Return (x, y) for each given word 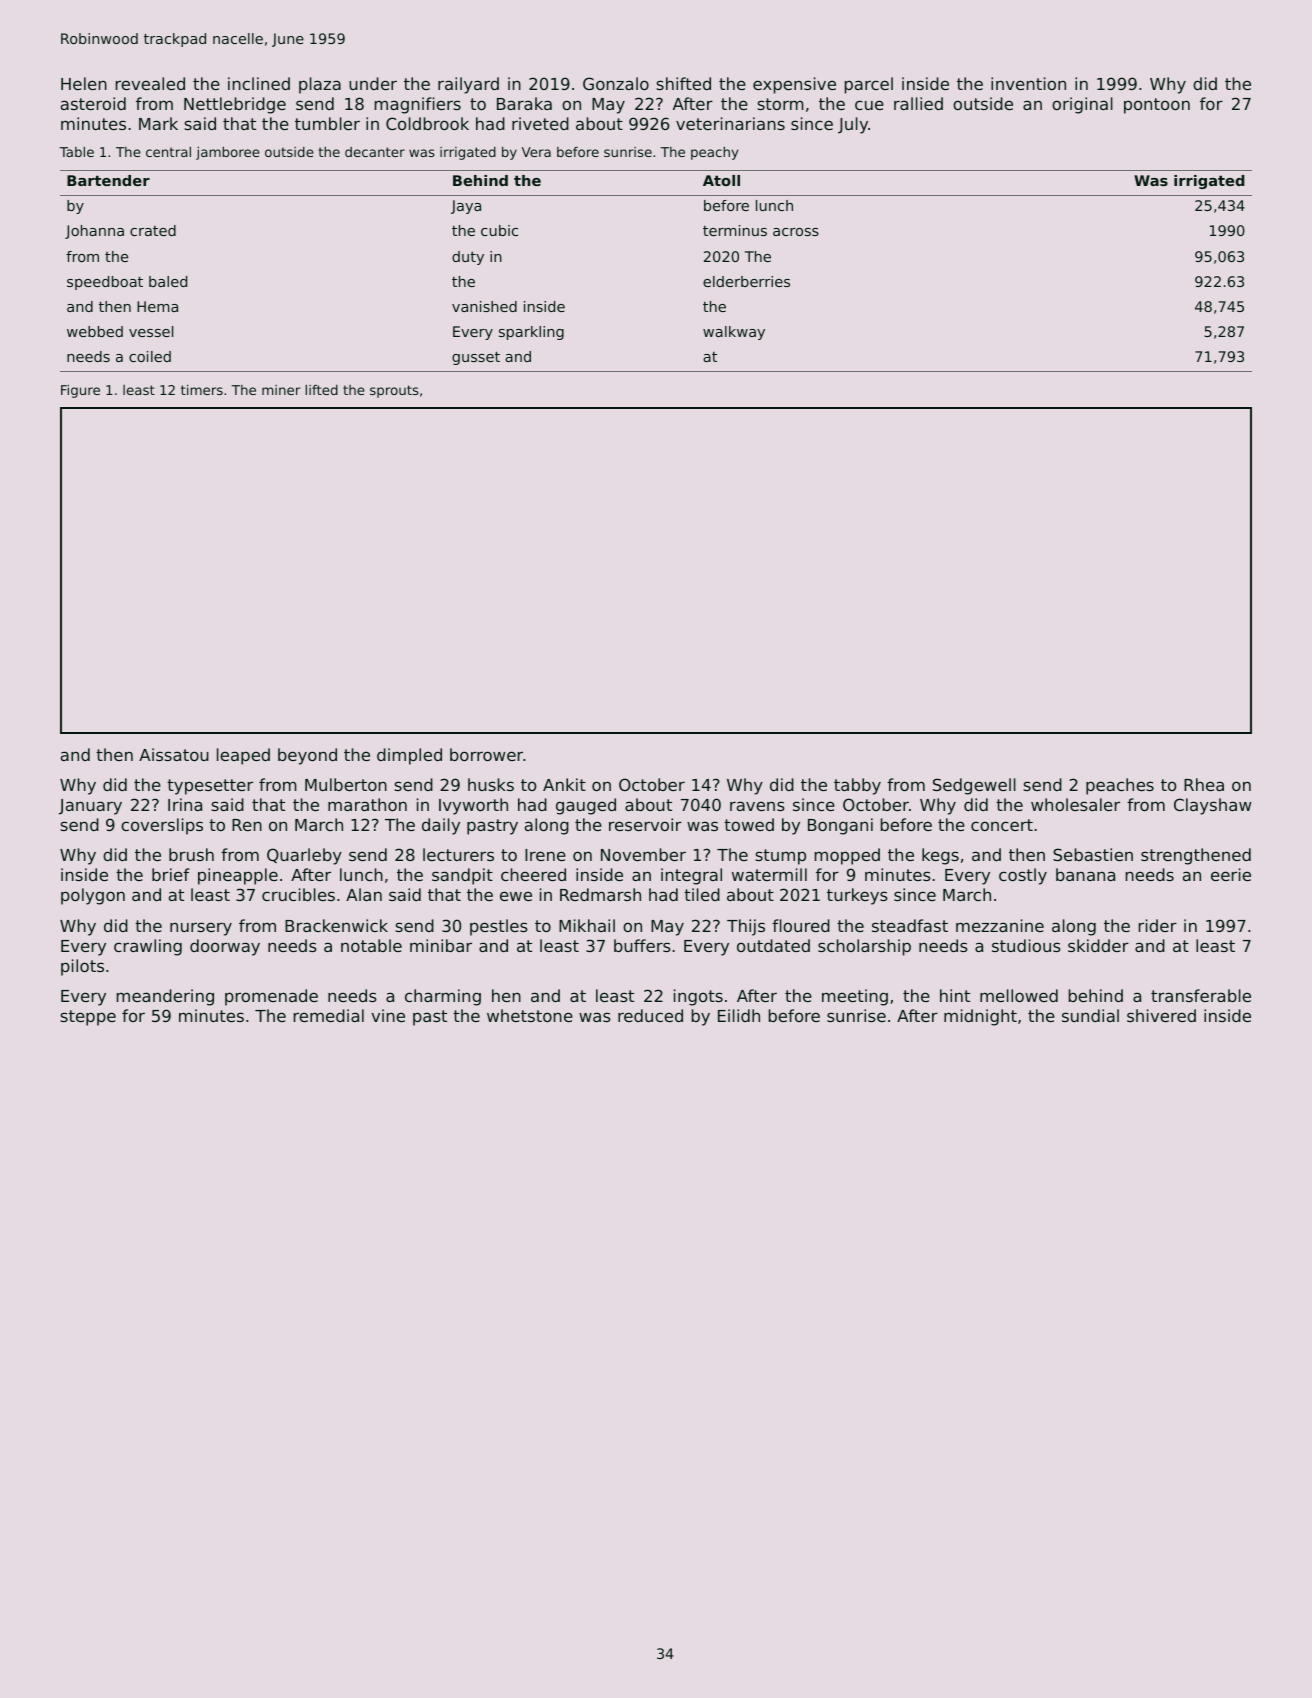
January (90, 807)
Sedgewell (974, 786)
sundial (1090, 1015)
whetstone (530, 1015)
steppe (88, 1018)
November (643, 854)
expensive (794, 85)
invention (1028, 83)
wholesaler (1075, 804)
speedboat (105, 283)
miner (281, 390)
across (796, 232)
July (853, 125)
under (373, 83)
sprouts (394, 391)
